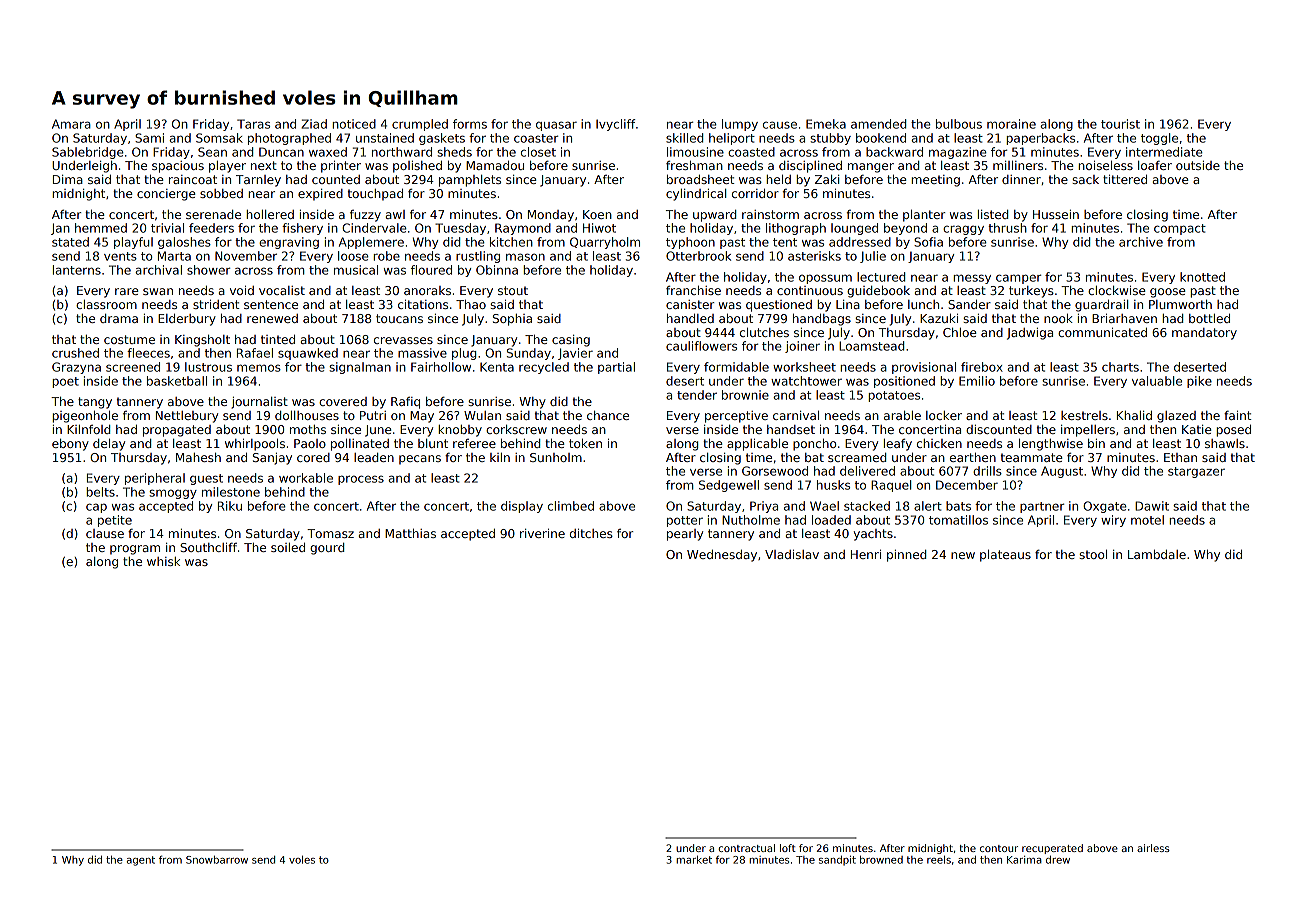  I want to click on Sedgewell, so click(729, 486).
